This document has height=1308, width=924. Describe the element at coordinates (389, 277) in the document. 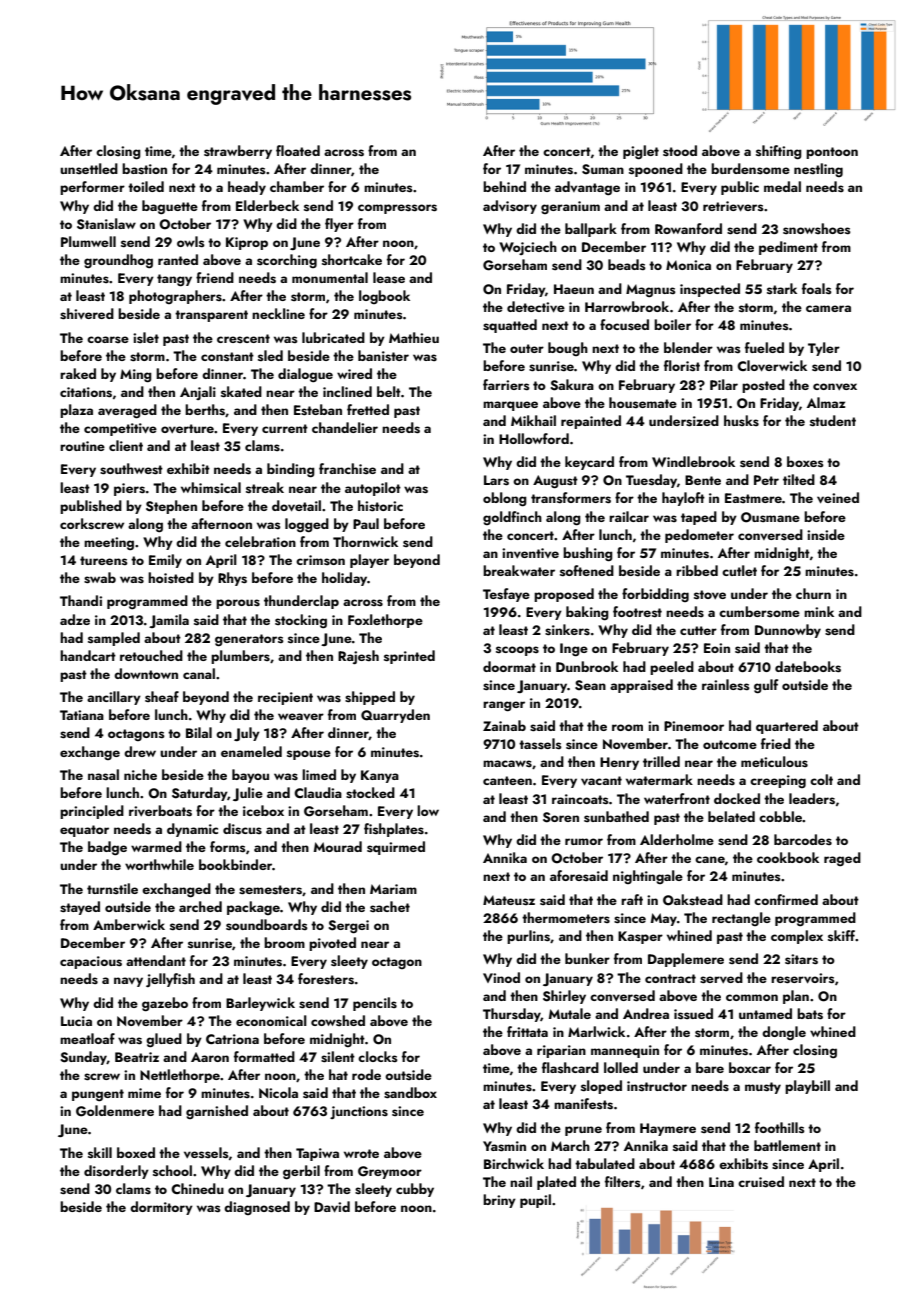

I see `lease` at that location.
